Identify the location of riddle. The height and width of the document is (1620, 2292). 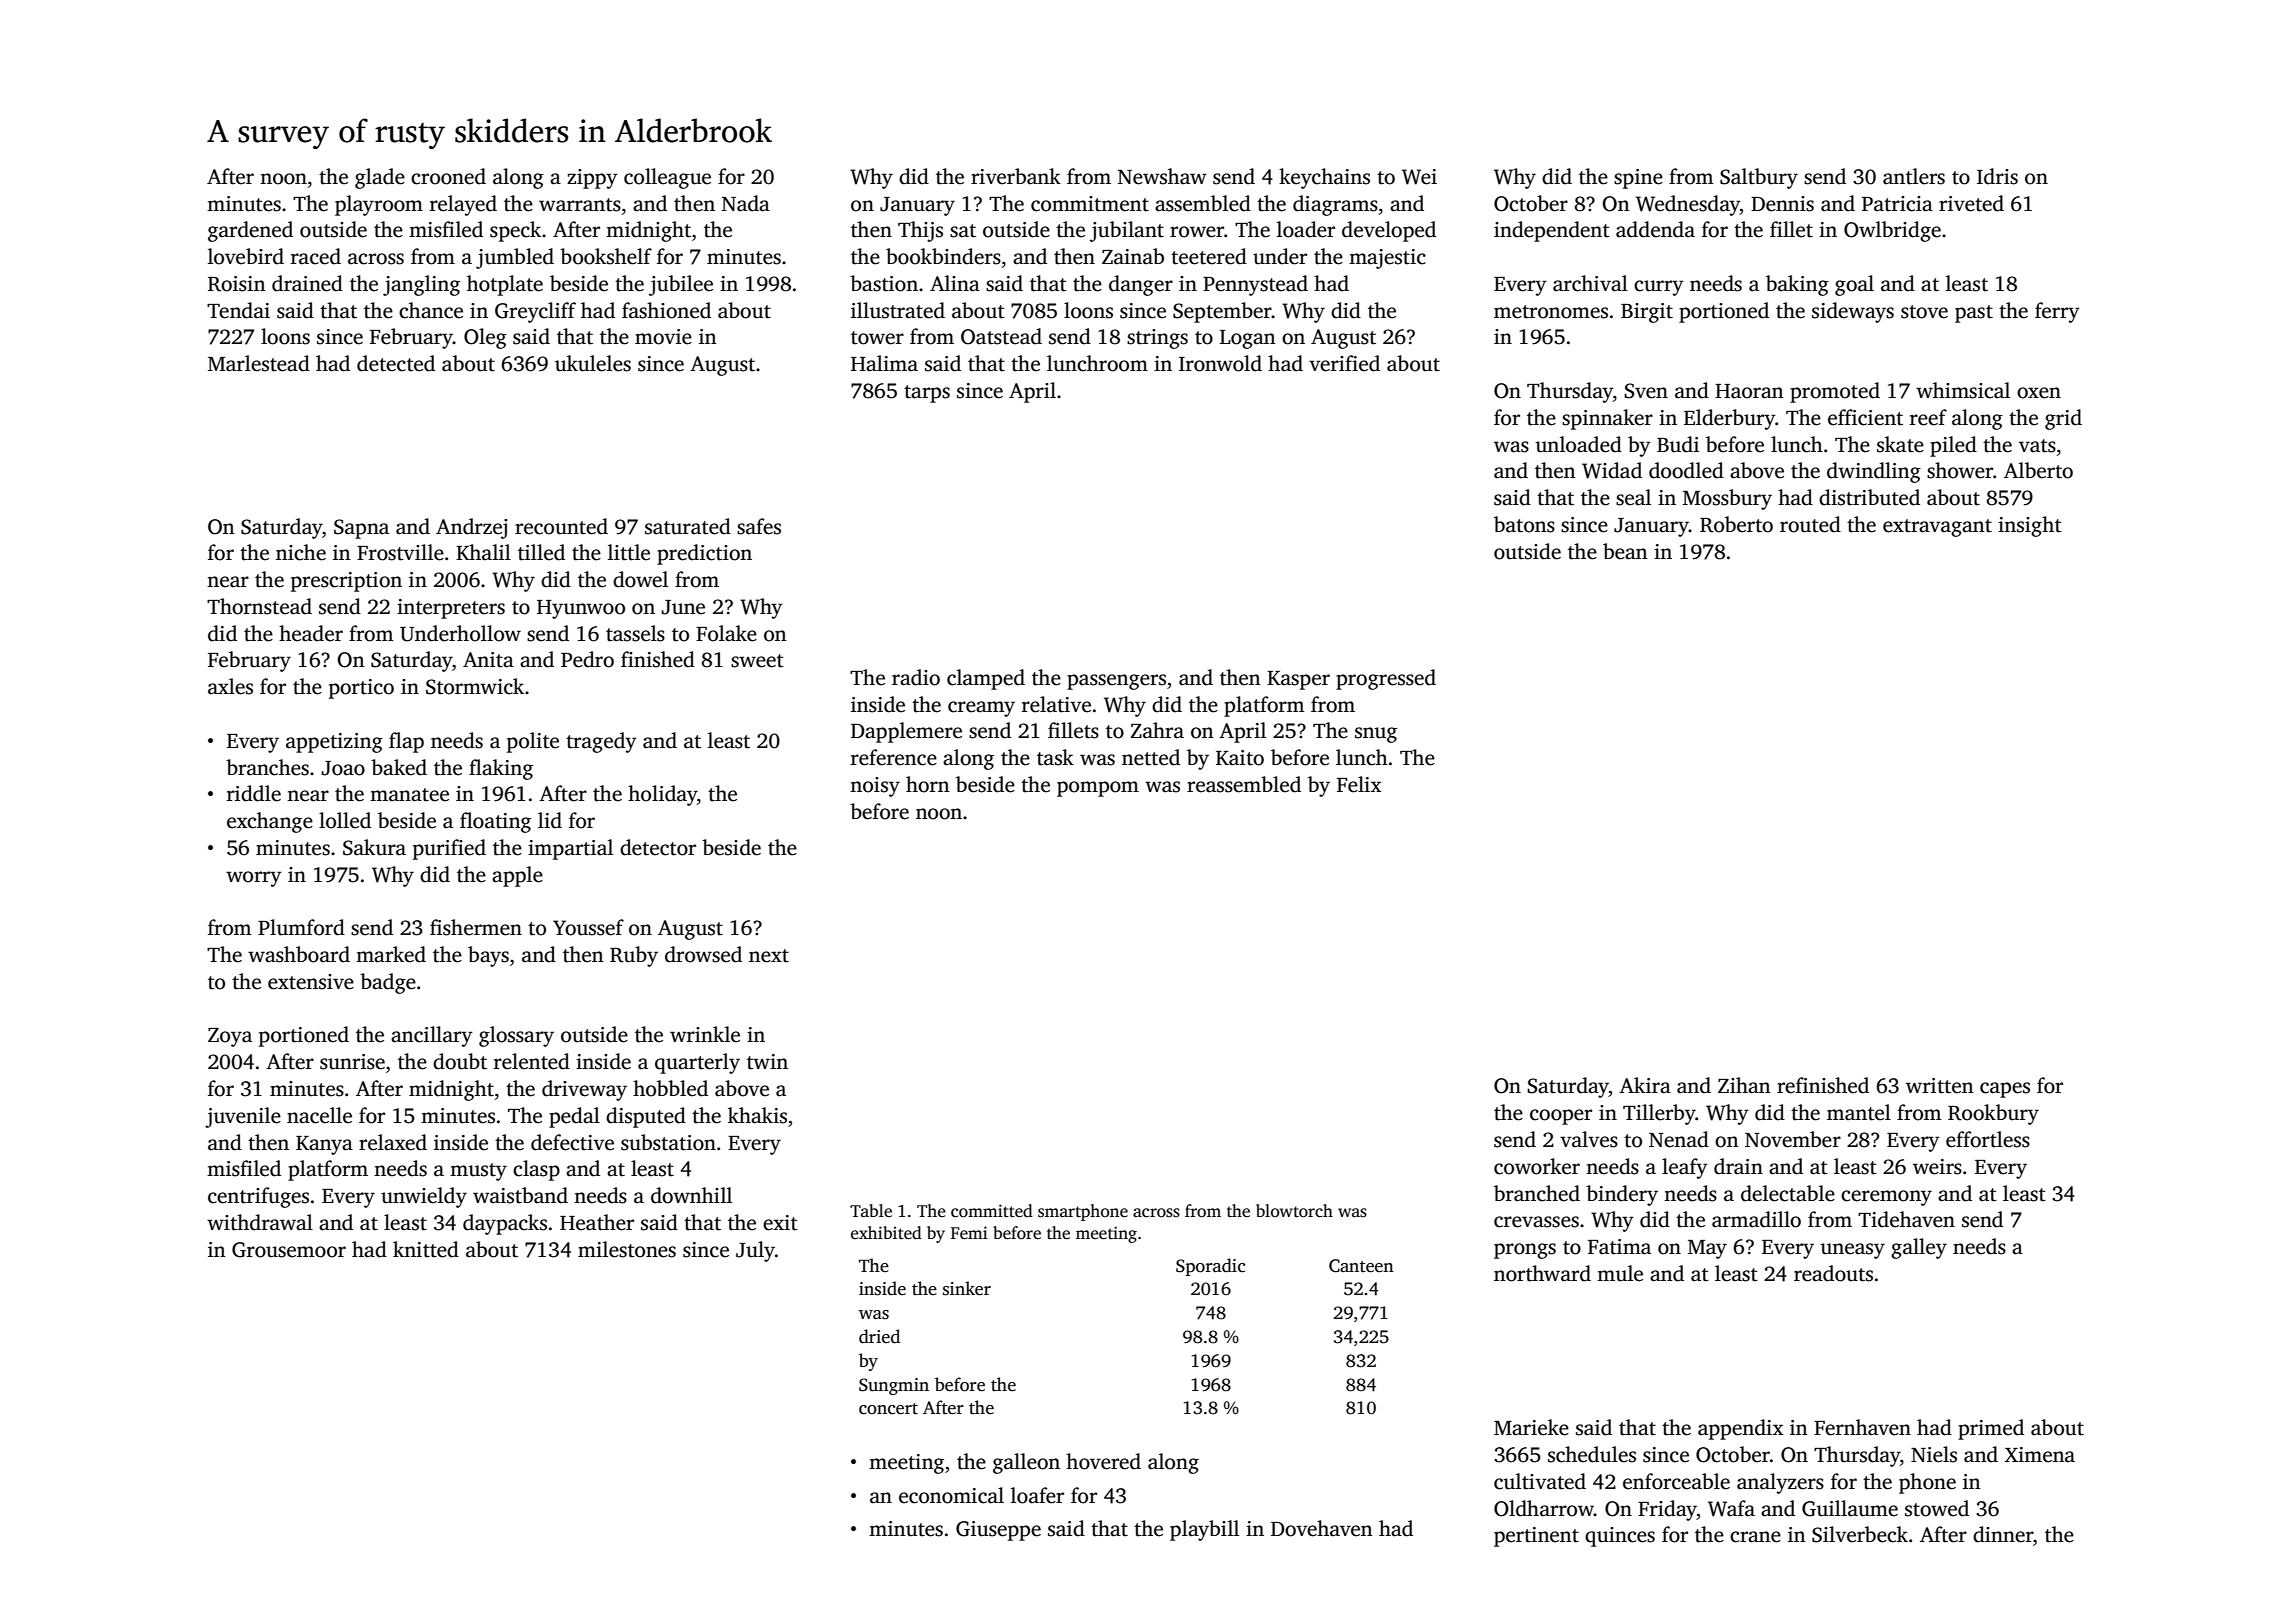
(254, 793).
